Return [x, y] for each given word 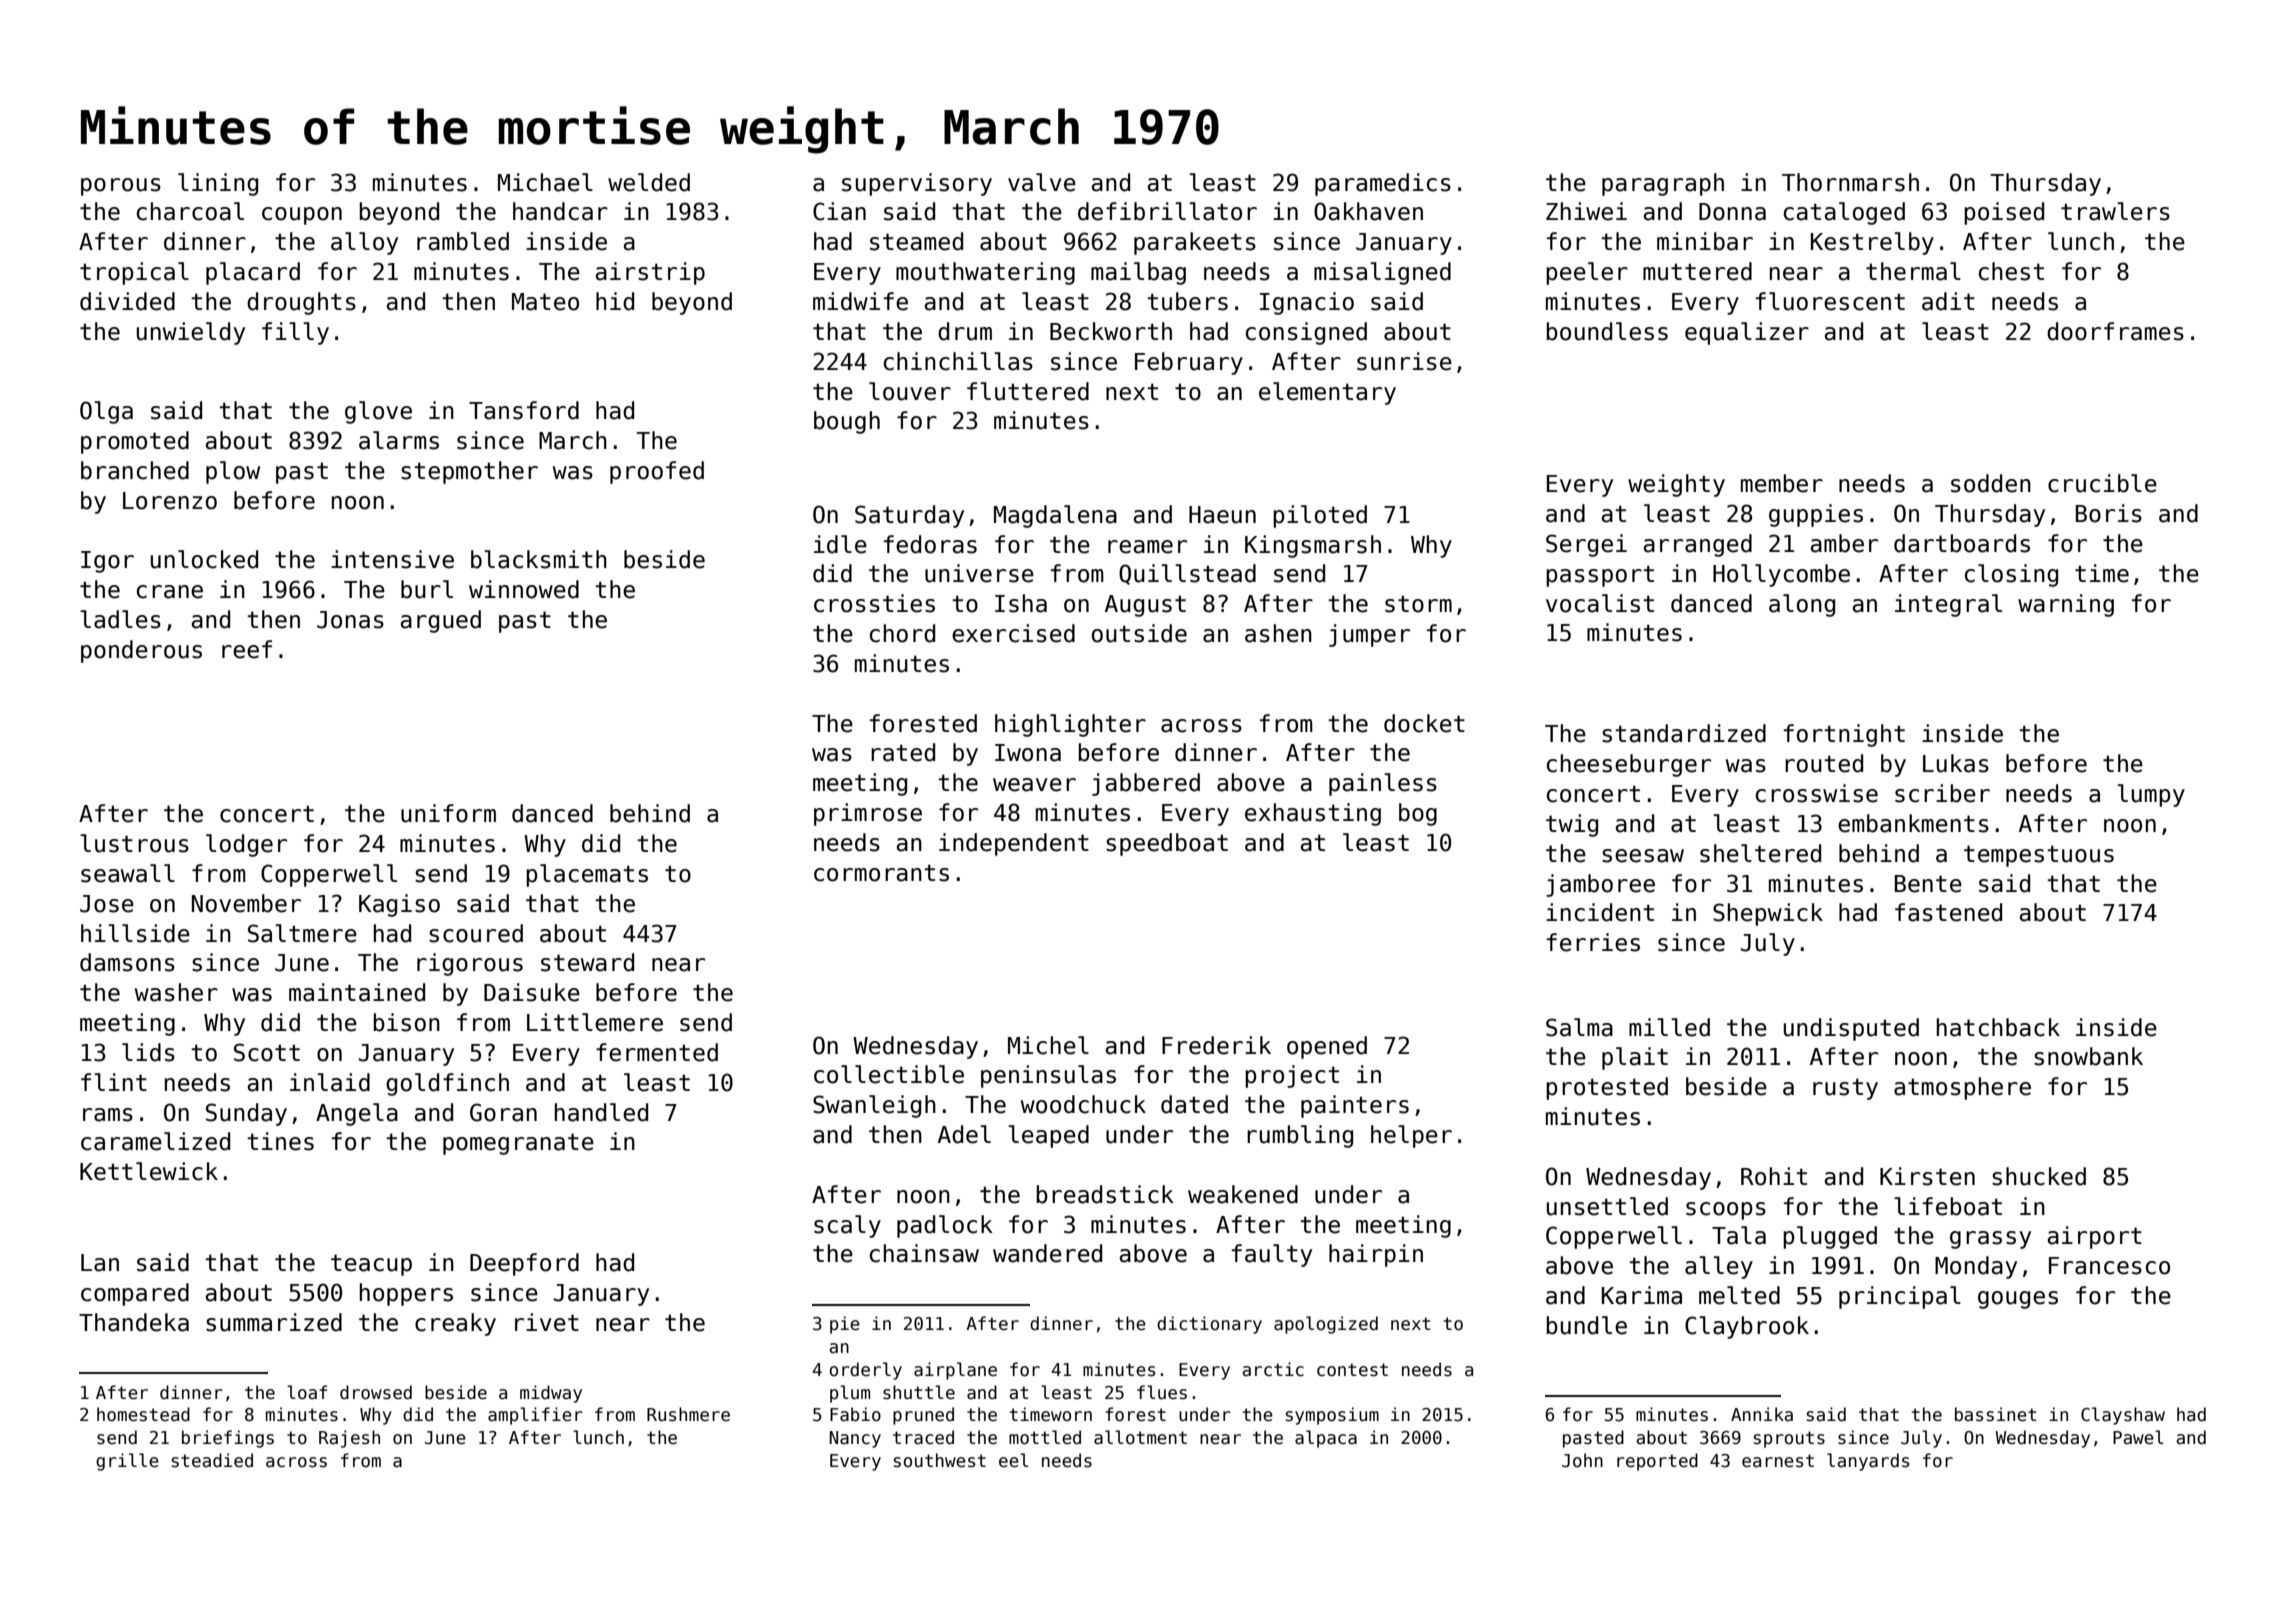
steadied [212, 1460]
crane [170, 592]
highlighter [1070, 725]
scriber [1942, 793]
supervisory [917, 184]
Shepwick [1768, 914]
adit [1948, 301]
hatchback [1998, 1027]
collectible [889, 1074]
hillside [135, 933]
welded [649, 182]
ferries [1593, 942]
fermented [657, 1052]
